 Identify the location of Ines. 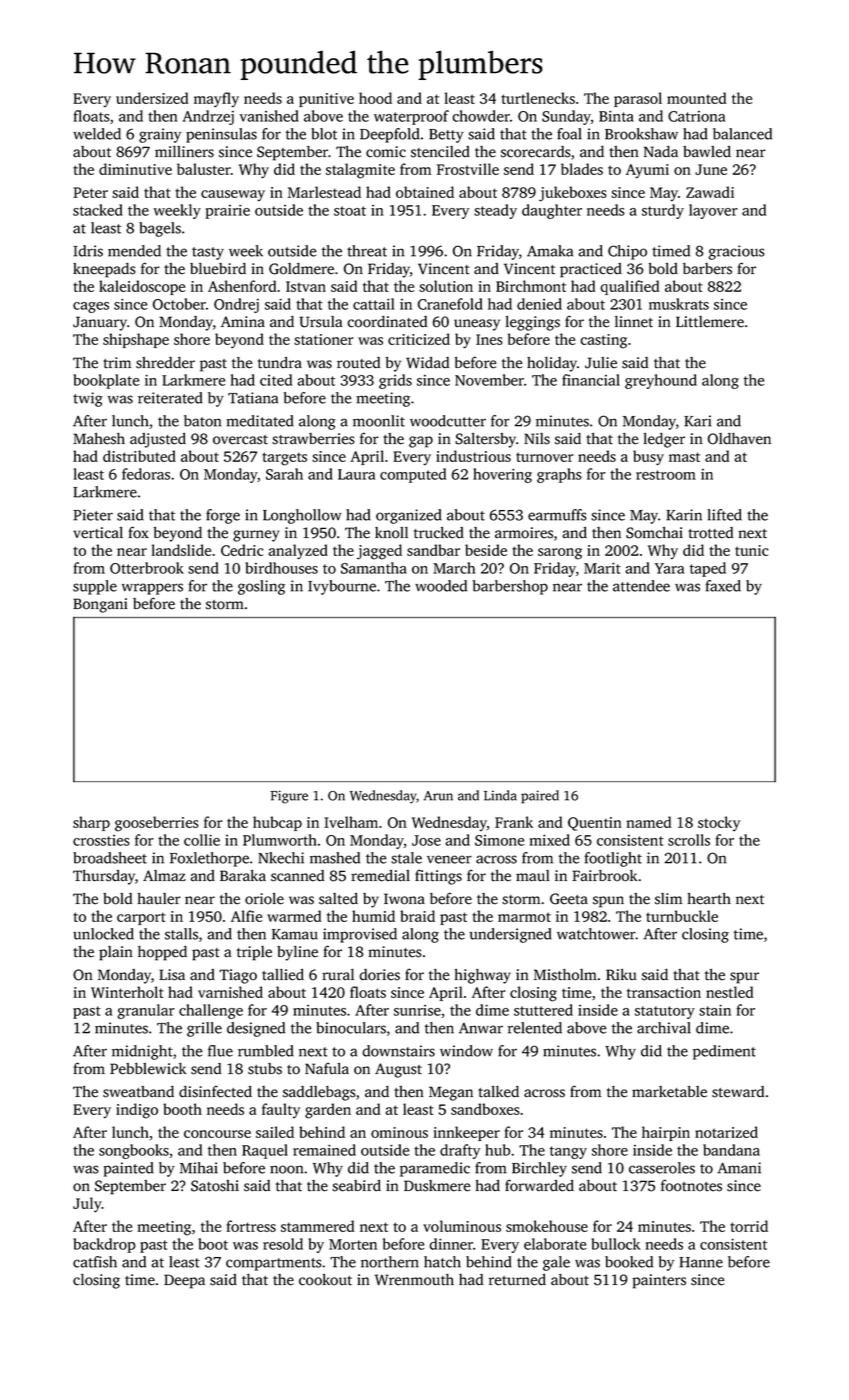
(489, 339).
